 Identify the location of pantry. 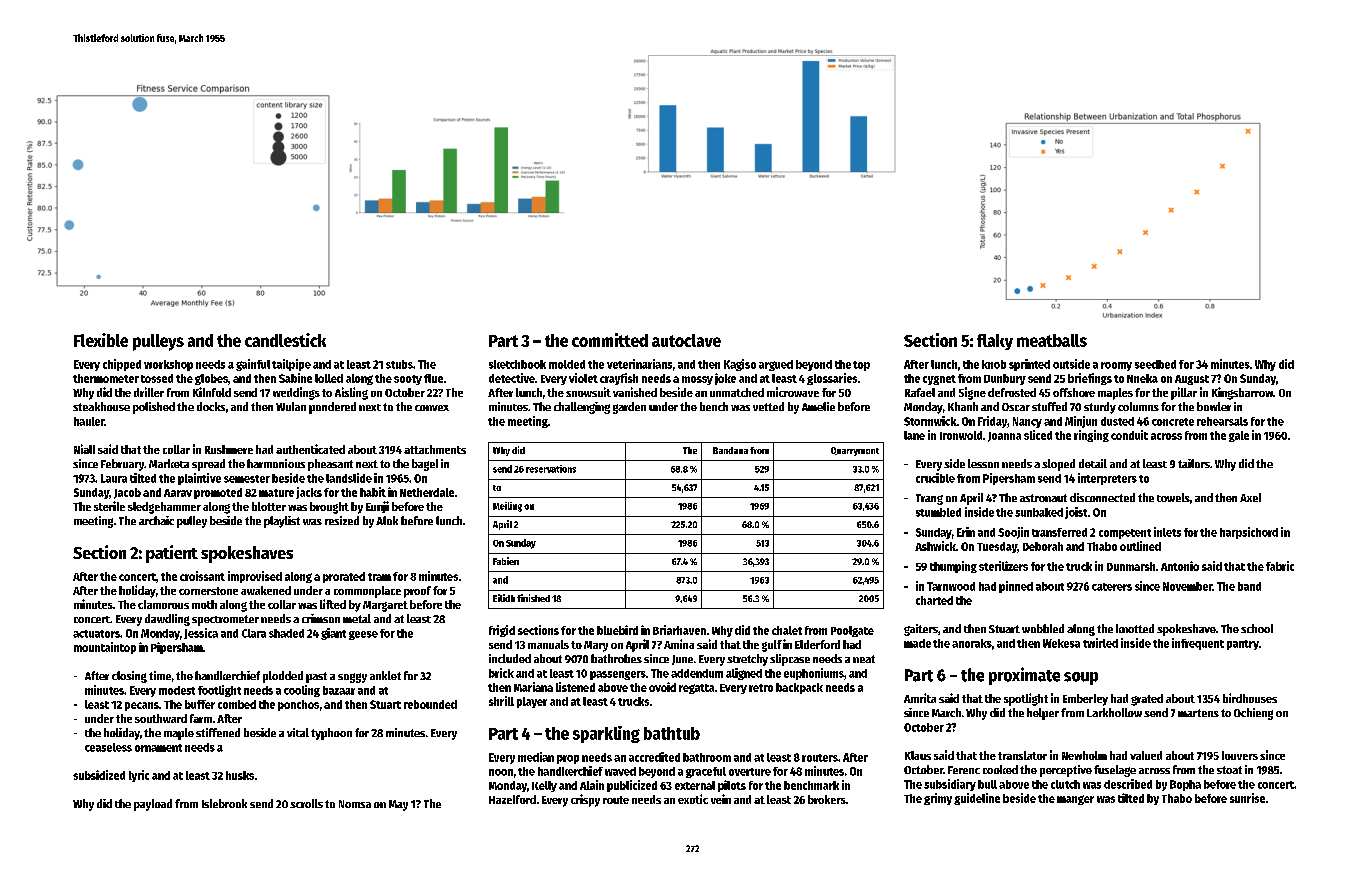
(1243, 645).
